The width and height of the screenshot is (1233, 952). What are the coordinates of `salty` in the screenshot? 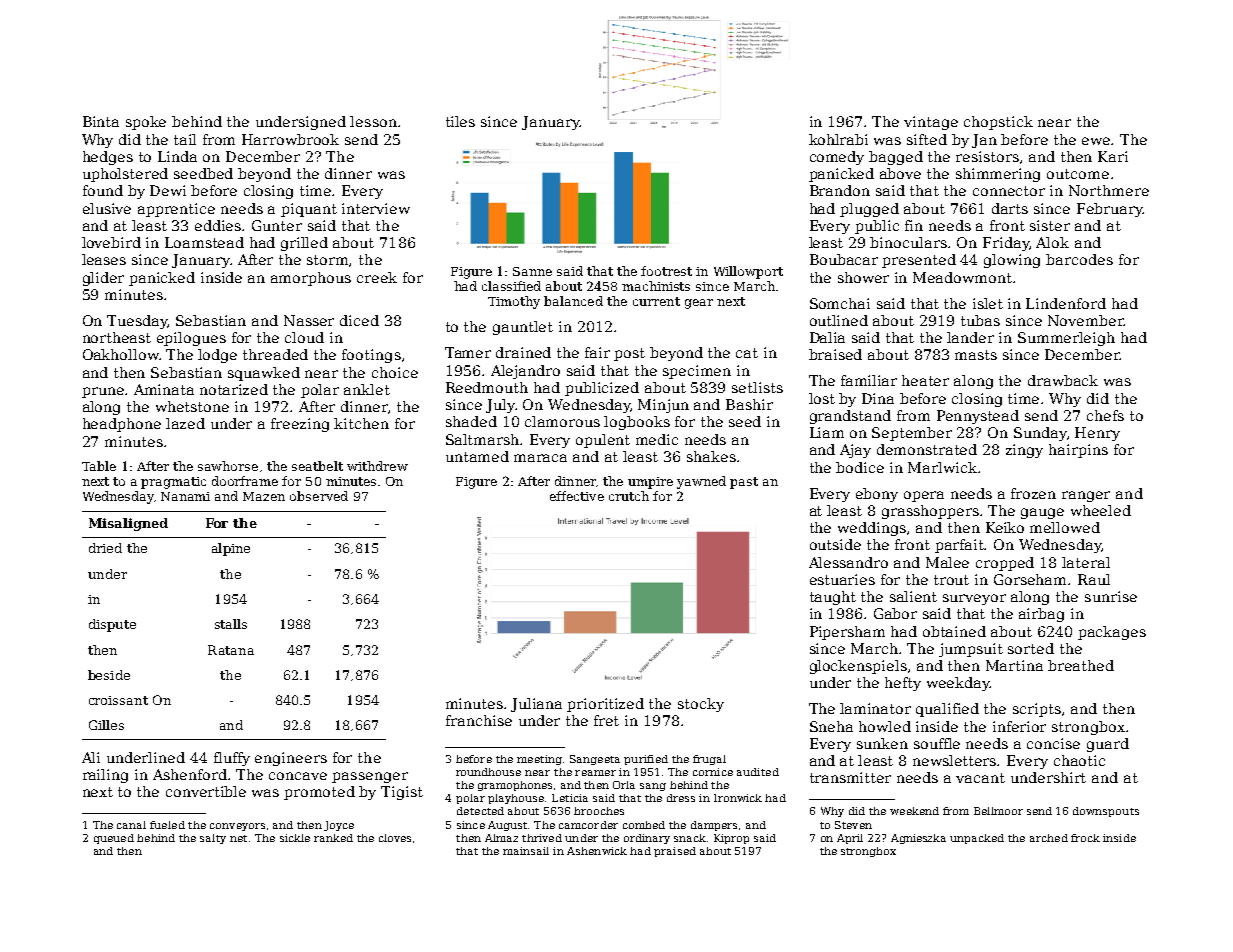 It's located at (213, 839).
